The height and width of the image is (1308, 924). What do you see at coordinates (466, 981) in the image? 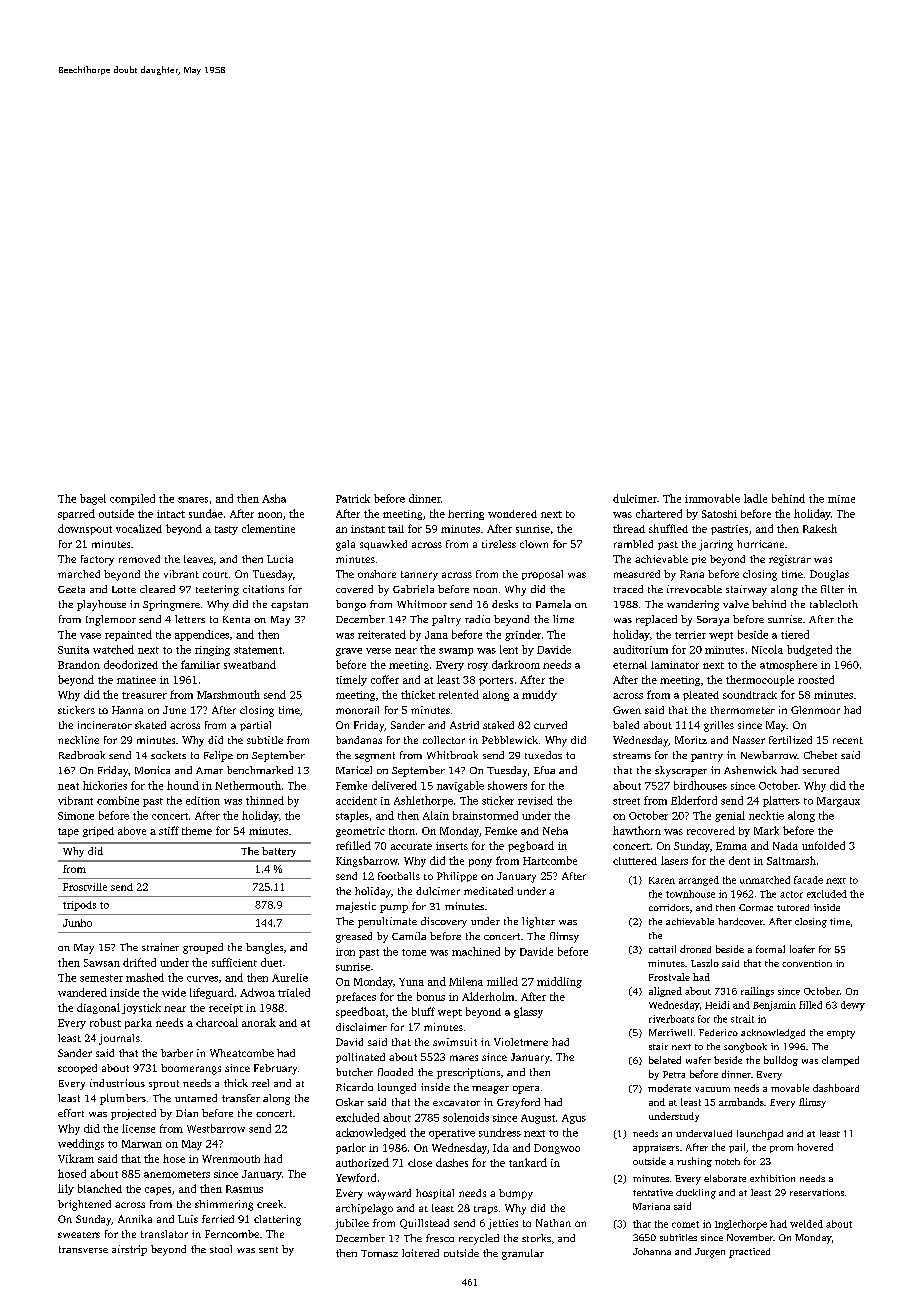
I see `Milena` at bounding box center [466, 981].
